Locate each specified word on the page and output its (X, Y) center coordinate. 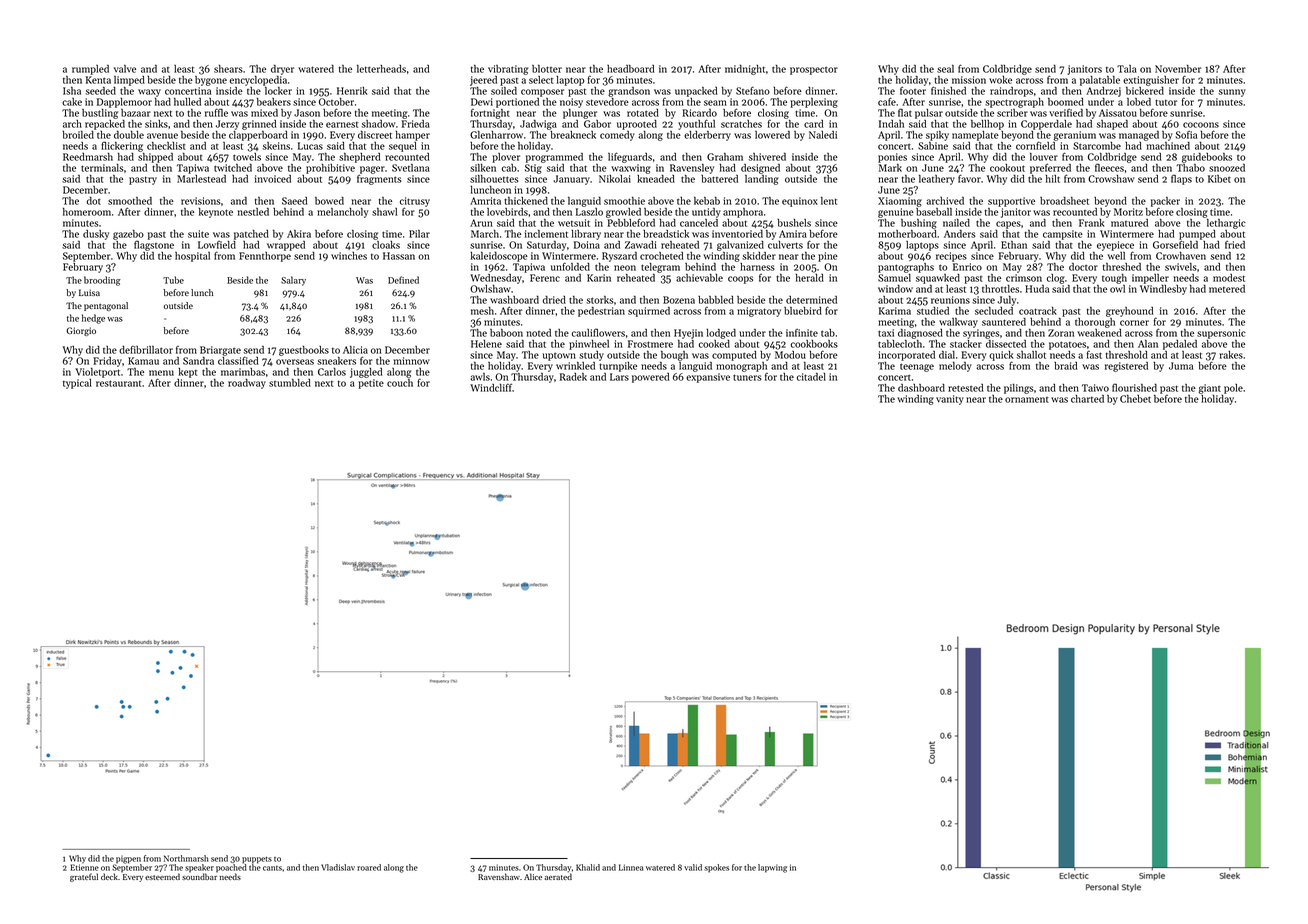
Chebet (1135, 399)
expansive (708, 378)
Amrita (485, 201)
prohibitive (330, 169)
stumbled (290, 383)
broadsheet (1064, 201)
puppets (257, 860)
